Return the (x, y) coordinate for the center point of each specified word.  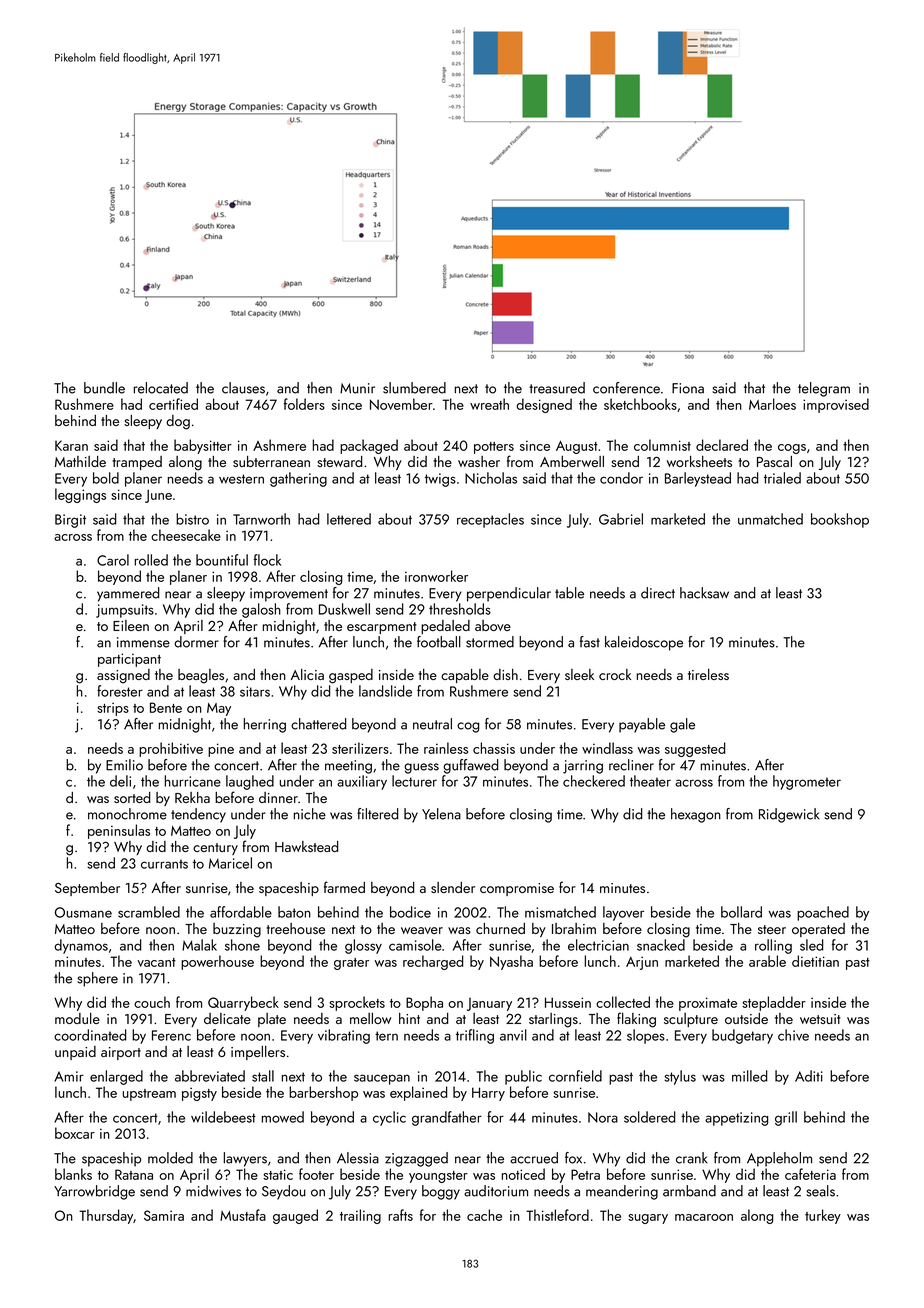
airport (121, 1053)
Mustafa (243, 1215)
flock (267, 560)
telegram (824, 389)
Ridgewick (789, 815)
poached (823, 913)
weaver (422, 930)
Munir (357, 388)
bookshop (840, 520)
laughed (250, 782)
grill (786, 1118)
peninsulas (119, 831)
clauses (243, 388)
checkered (594, 781)
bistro (192, 519)
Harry (488, 1094)
